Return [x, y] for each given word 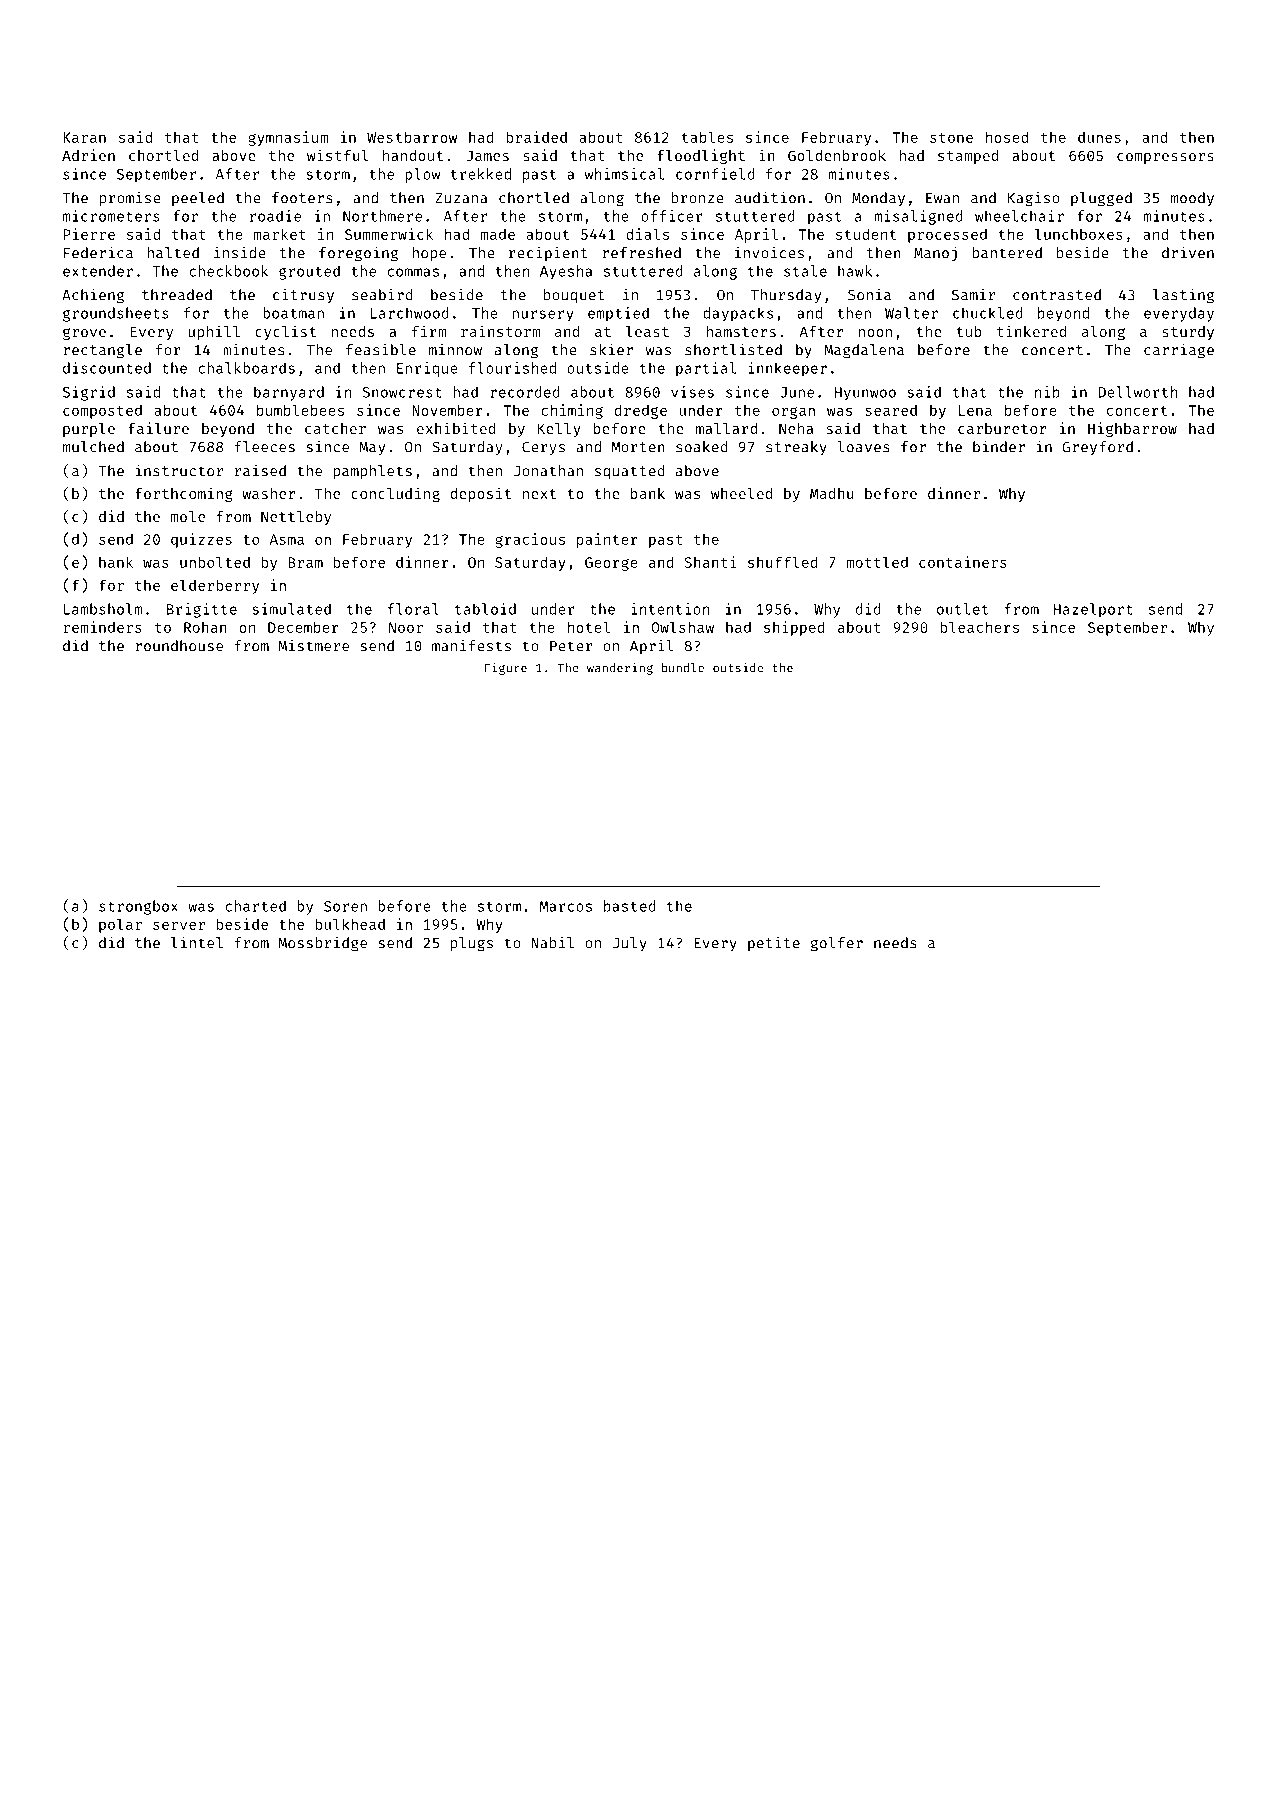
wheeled [742, 493]
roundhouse [179, 646]
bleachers [979, 627]
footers [302, 198]
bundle [683, 668]
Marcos [566, 906]
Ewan [942, 198]
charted [255, 906]
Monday [878, 199]
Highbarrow [1132, 429]
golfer [837, 944]
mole [188, 516]
